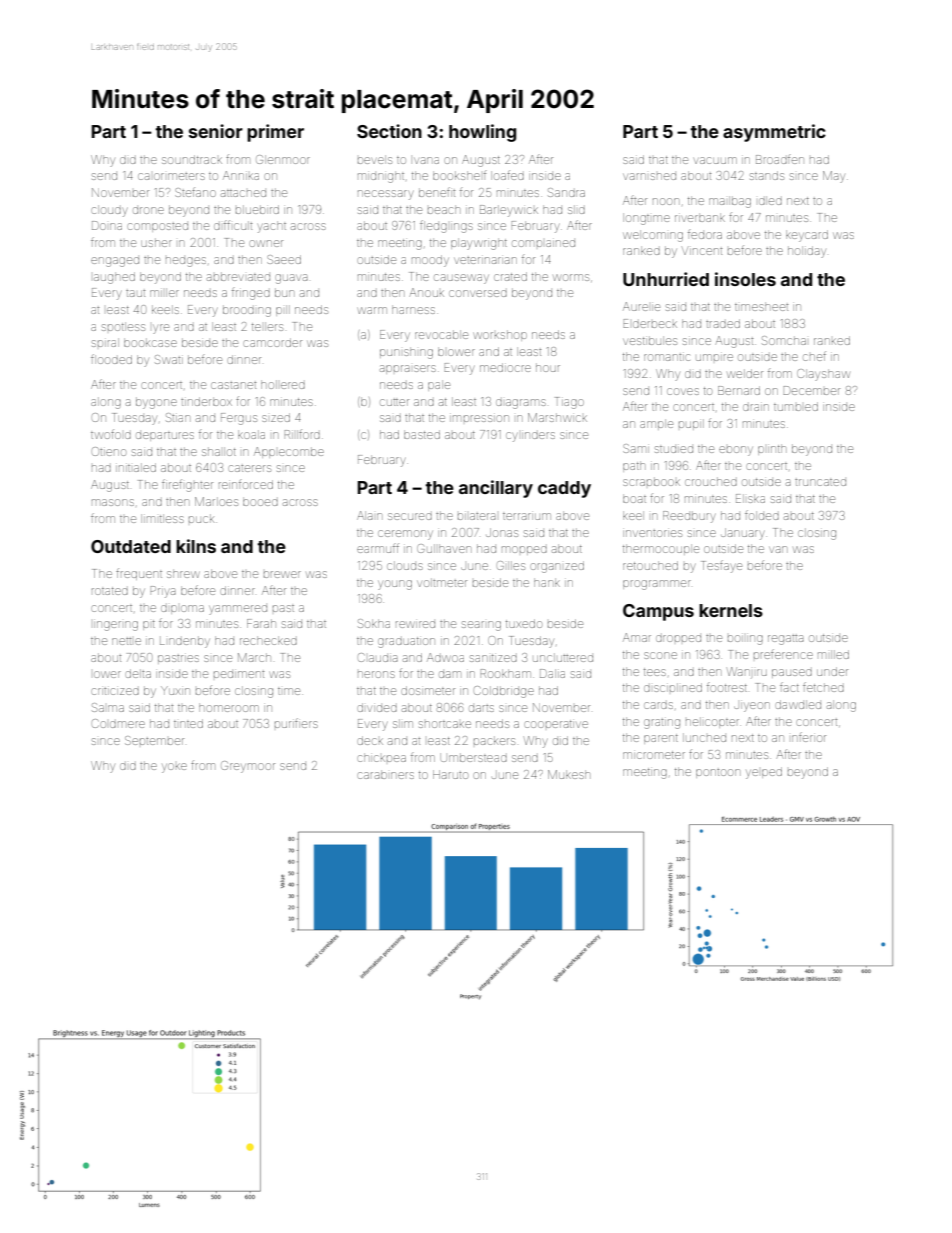 The image size is (952, 1233). I want to click on Priya, so click(163, 592).
